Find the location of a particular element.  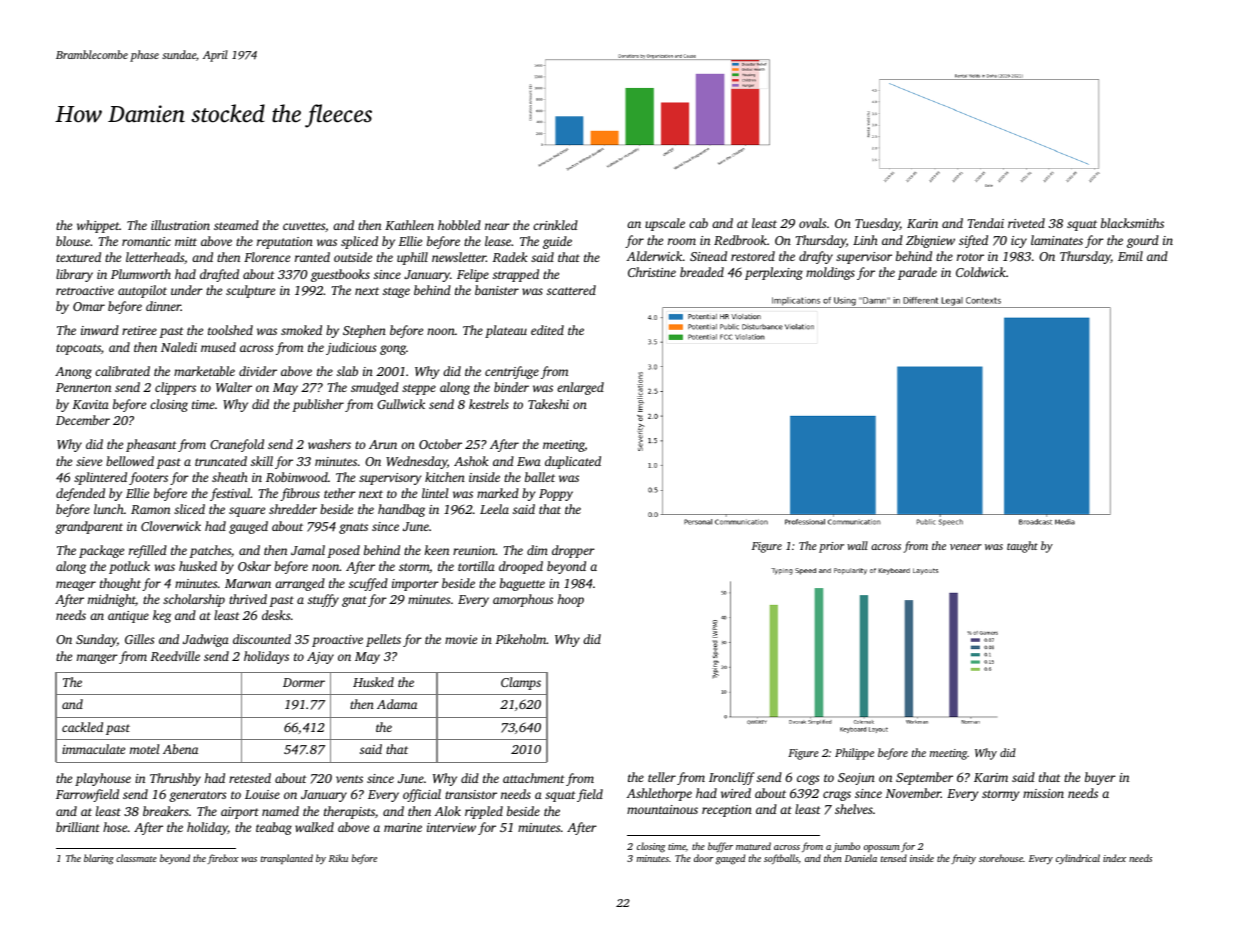

plateau is located at coordinates (506, 331).
